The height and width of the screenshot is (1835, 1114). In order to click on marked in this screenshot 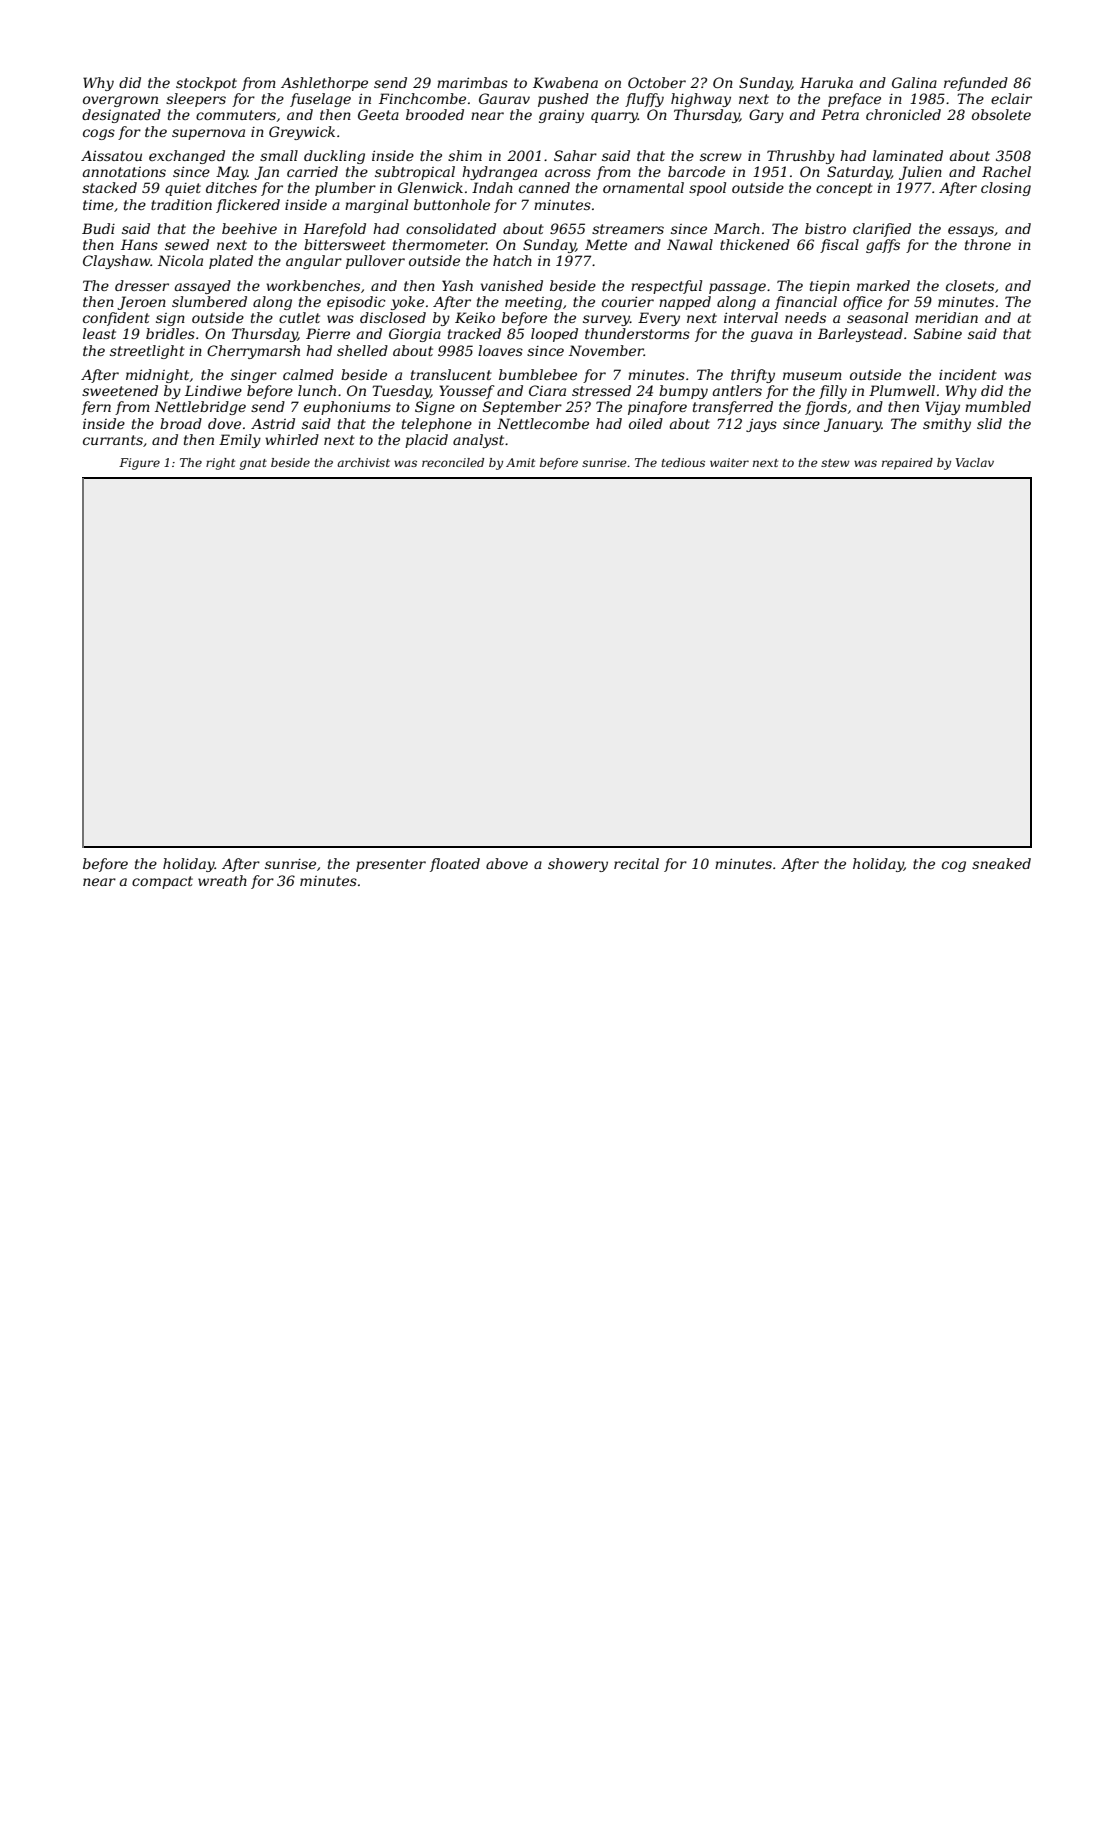, I will do `click(883, 285)`.
